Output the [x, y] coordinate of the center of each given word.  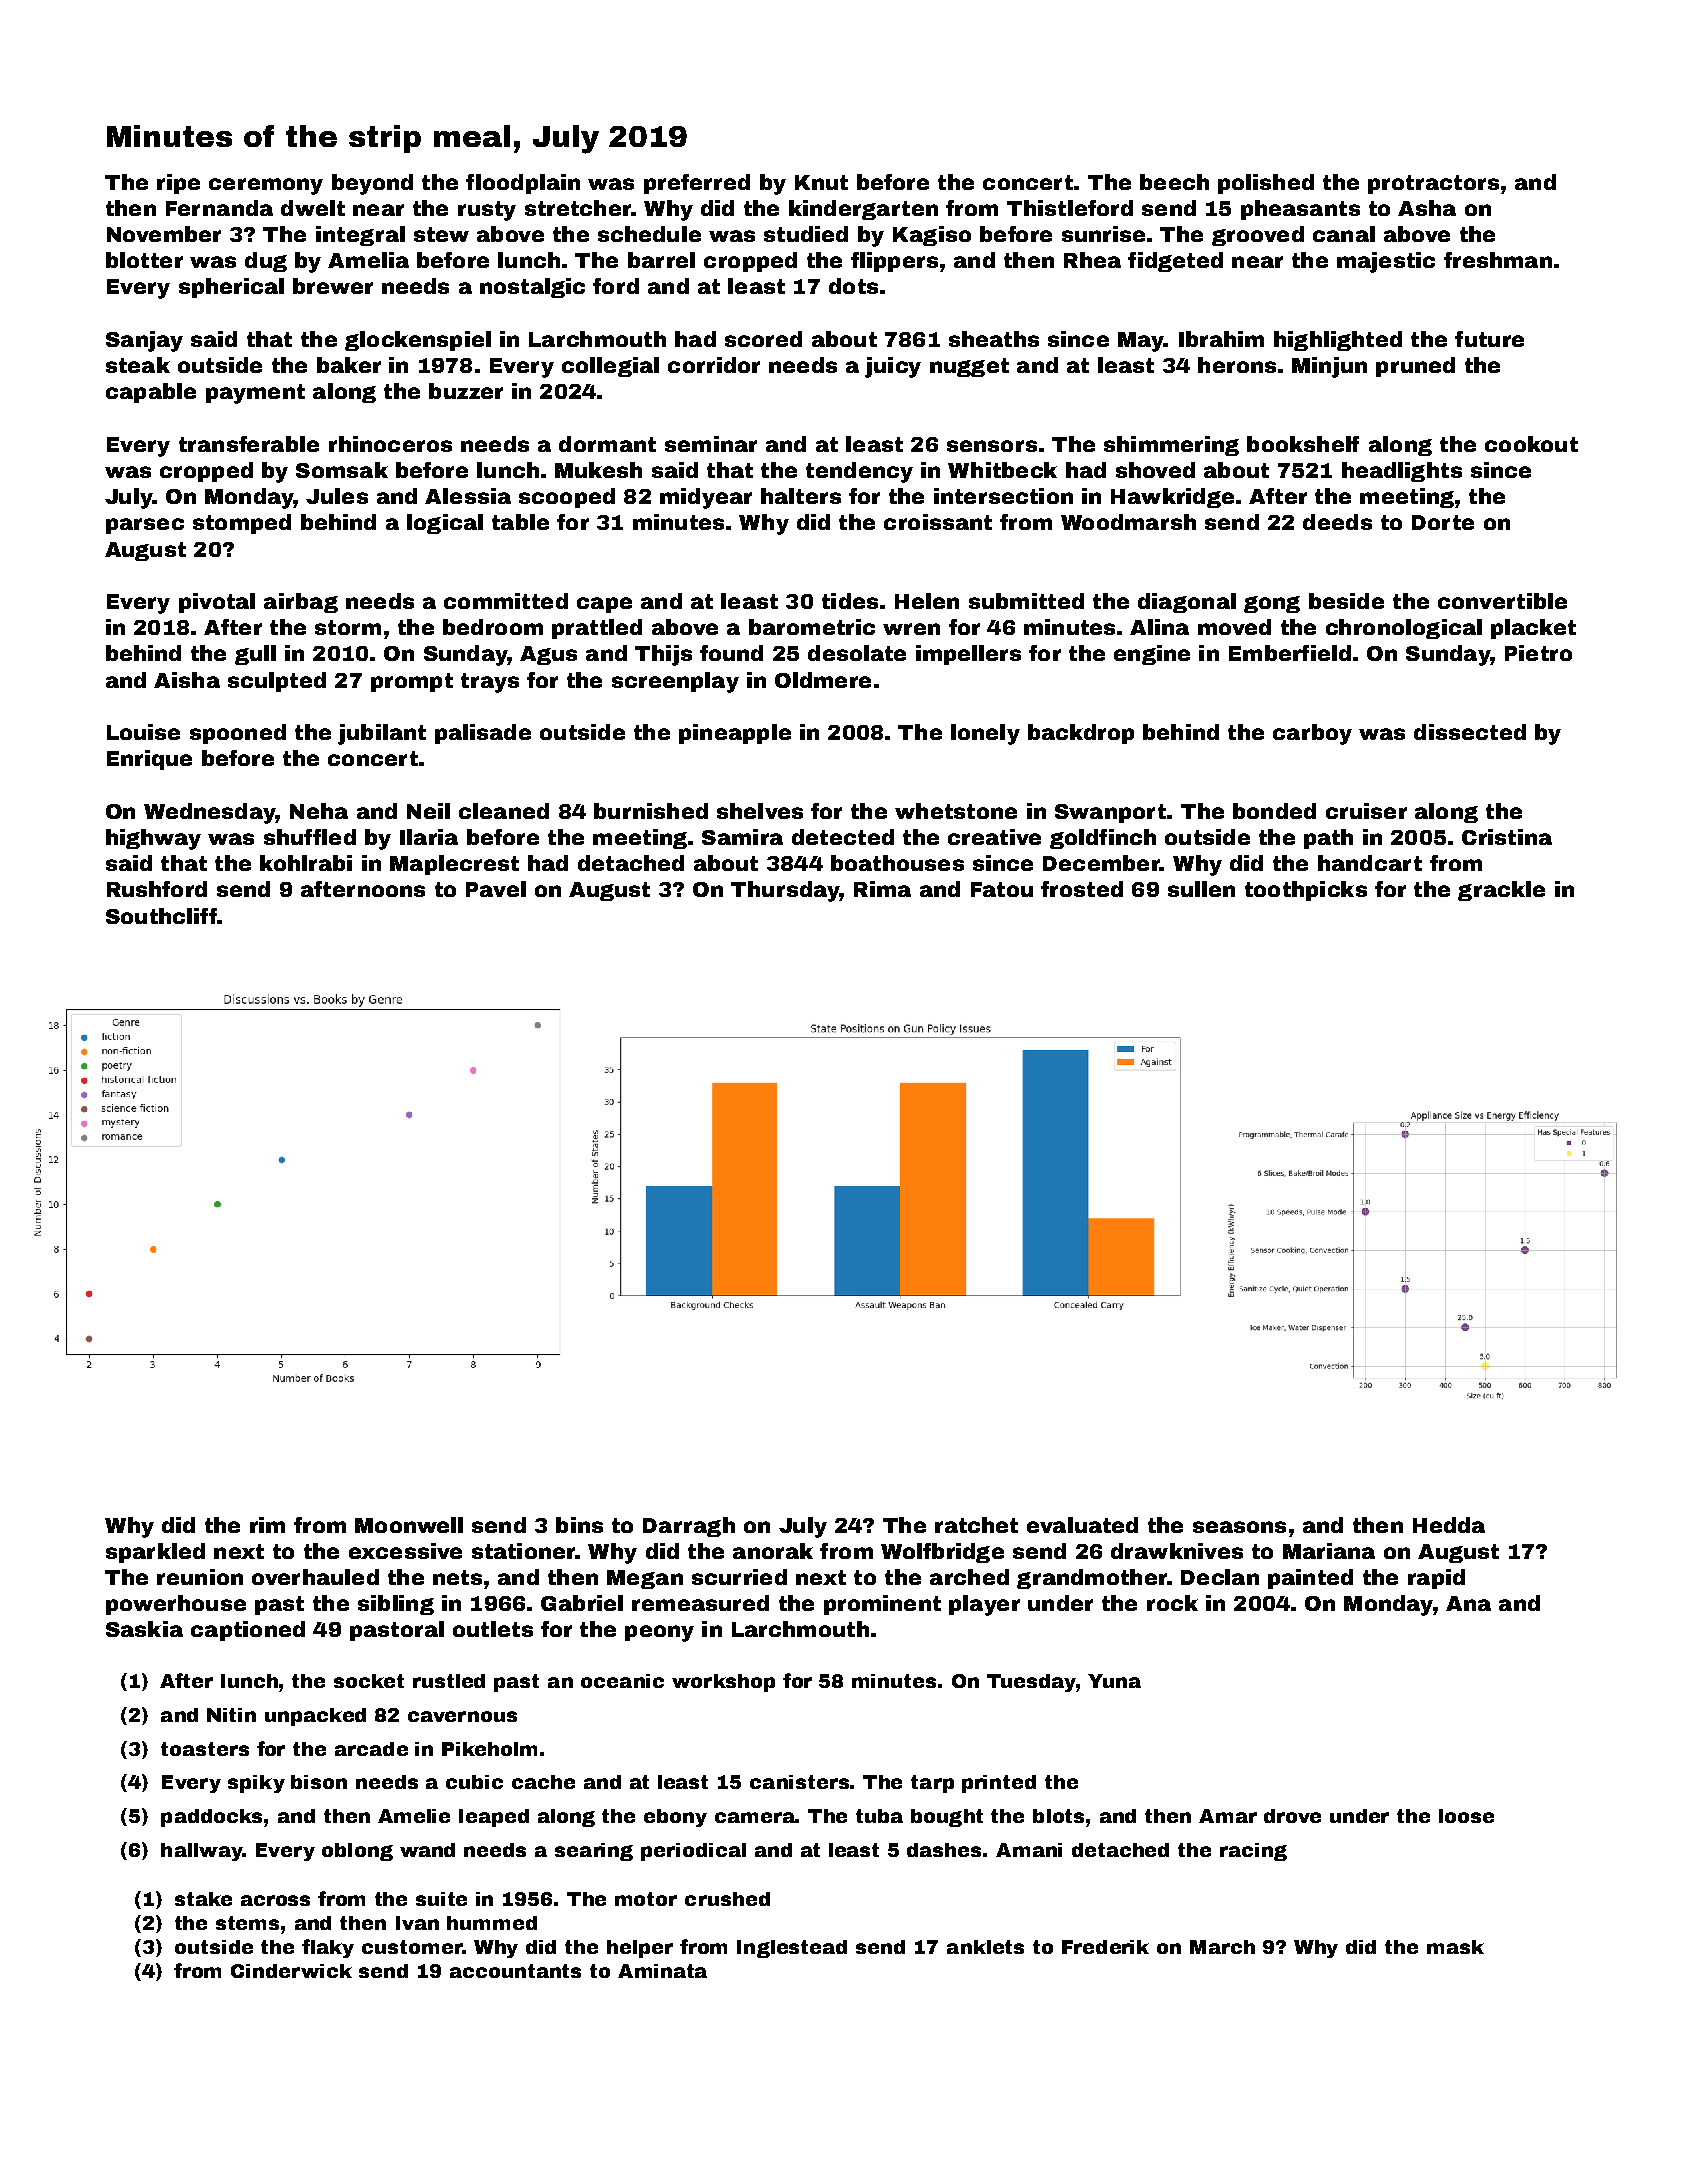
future [1489, 339]
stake [203, 1899]
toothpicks [1306, 891]
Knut [821, 182]
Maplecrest [454, 865]
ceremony [266, 186]
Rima [882, 889]
